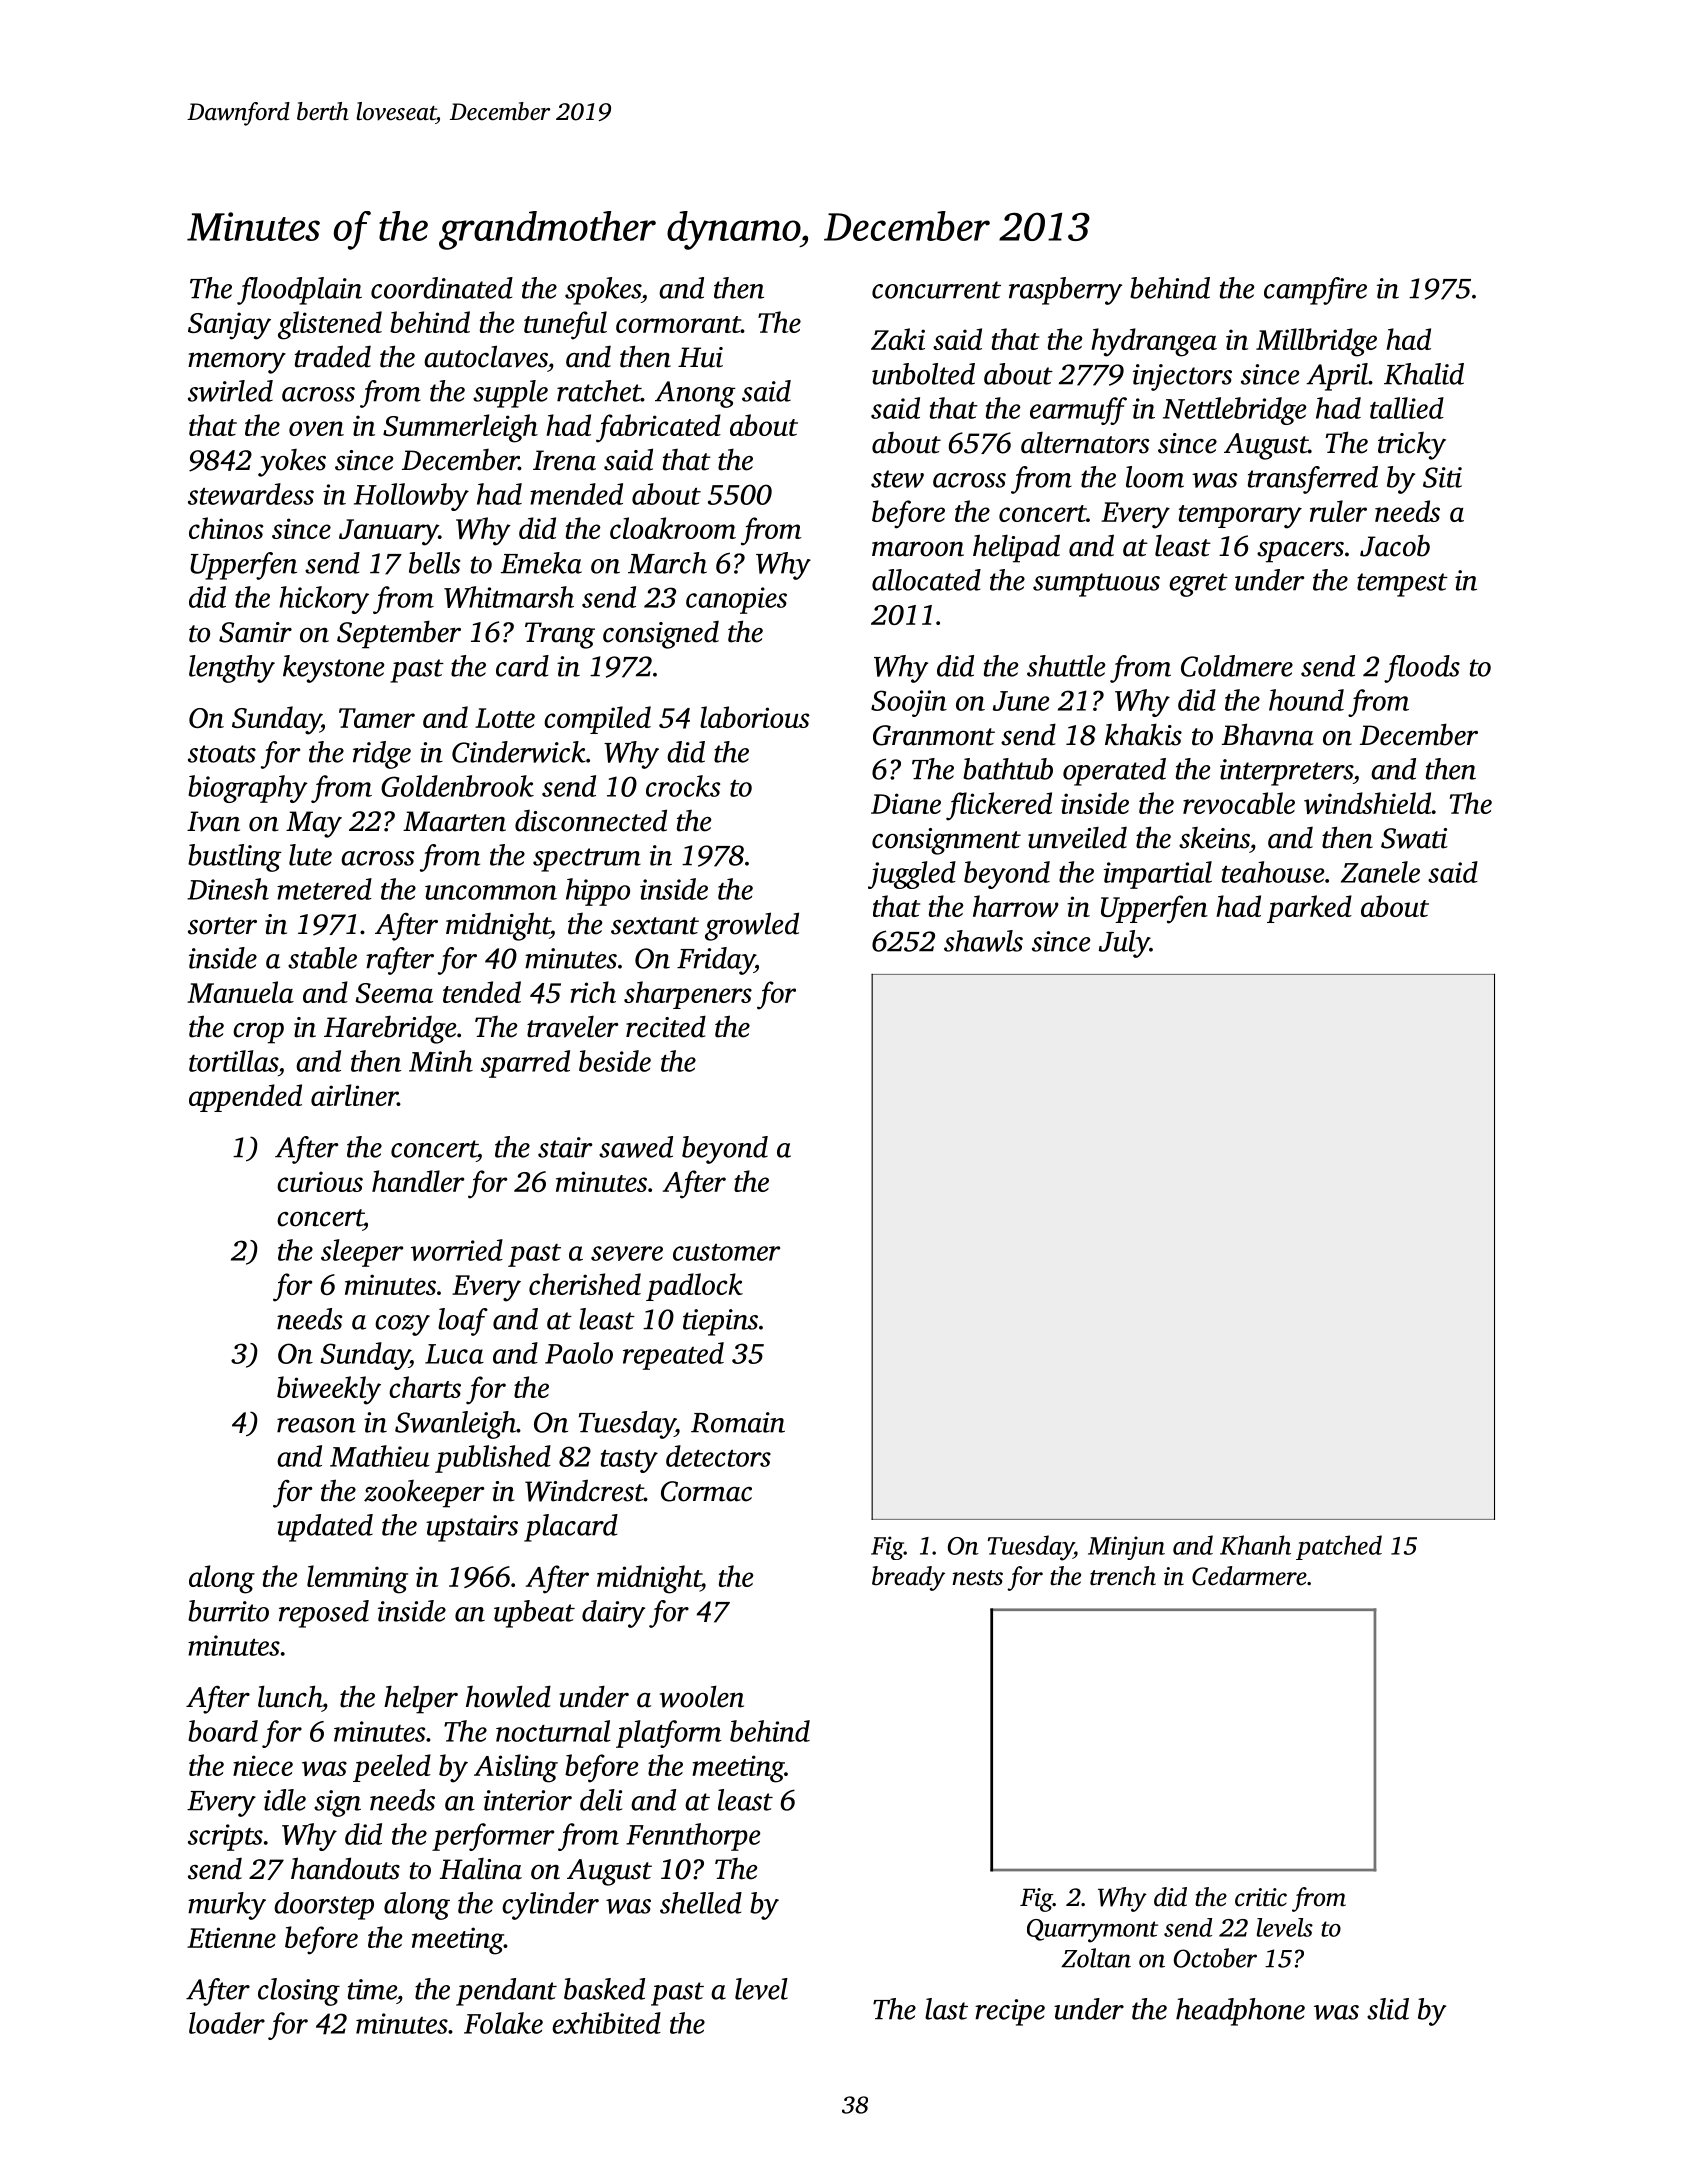  What do you see at coordinates (1065, 291) in the screenshot?
I see `raspberry` at bounding box center [1065, 291].
